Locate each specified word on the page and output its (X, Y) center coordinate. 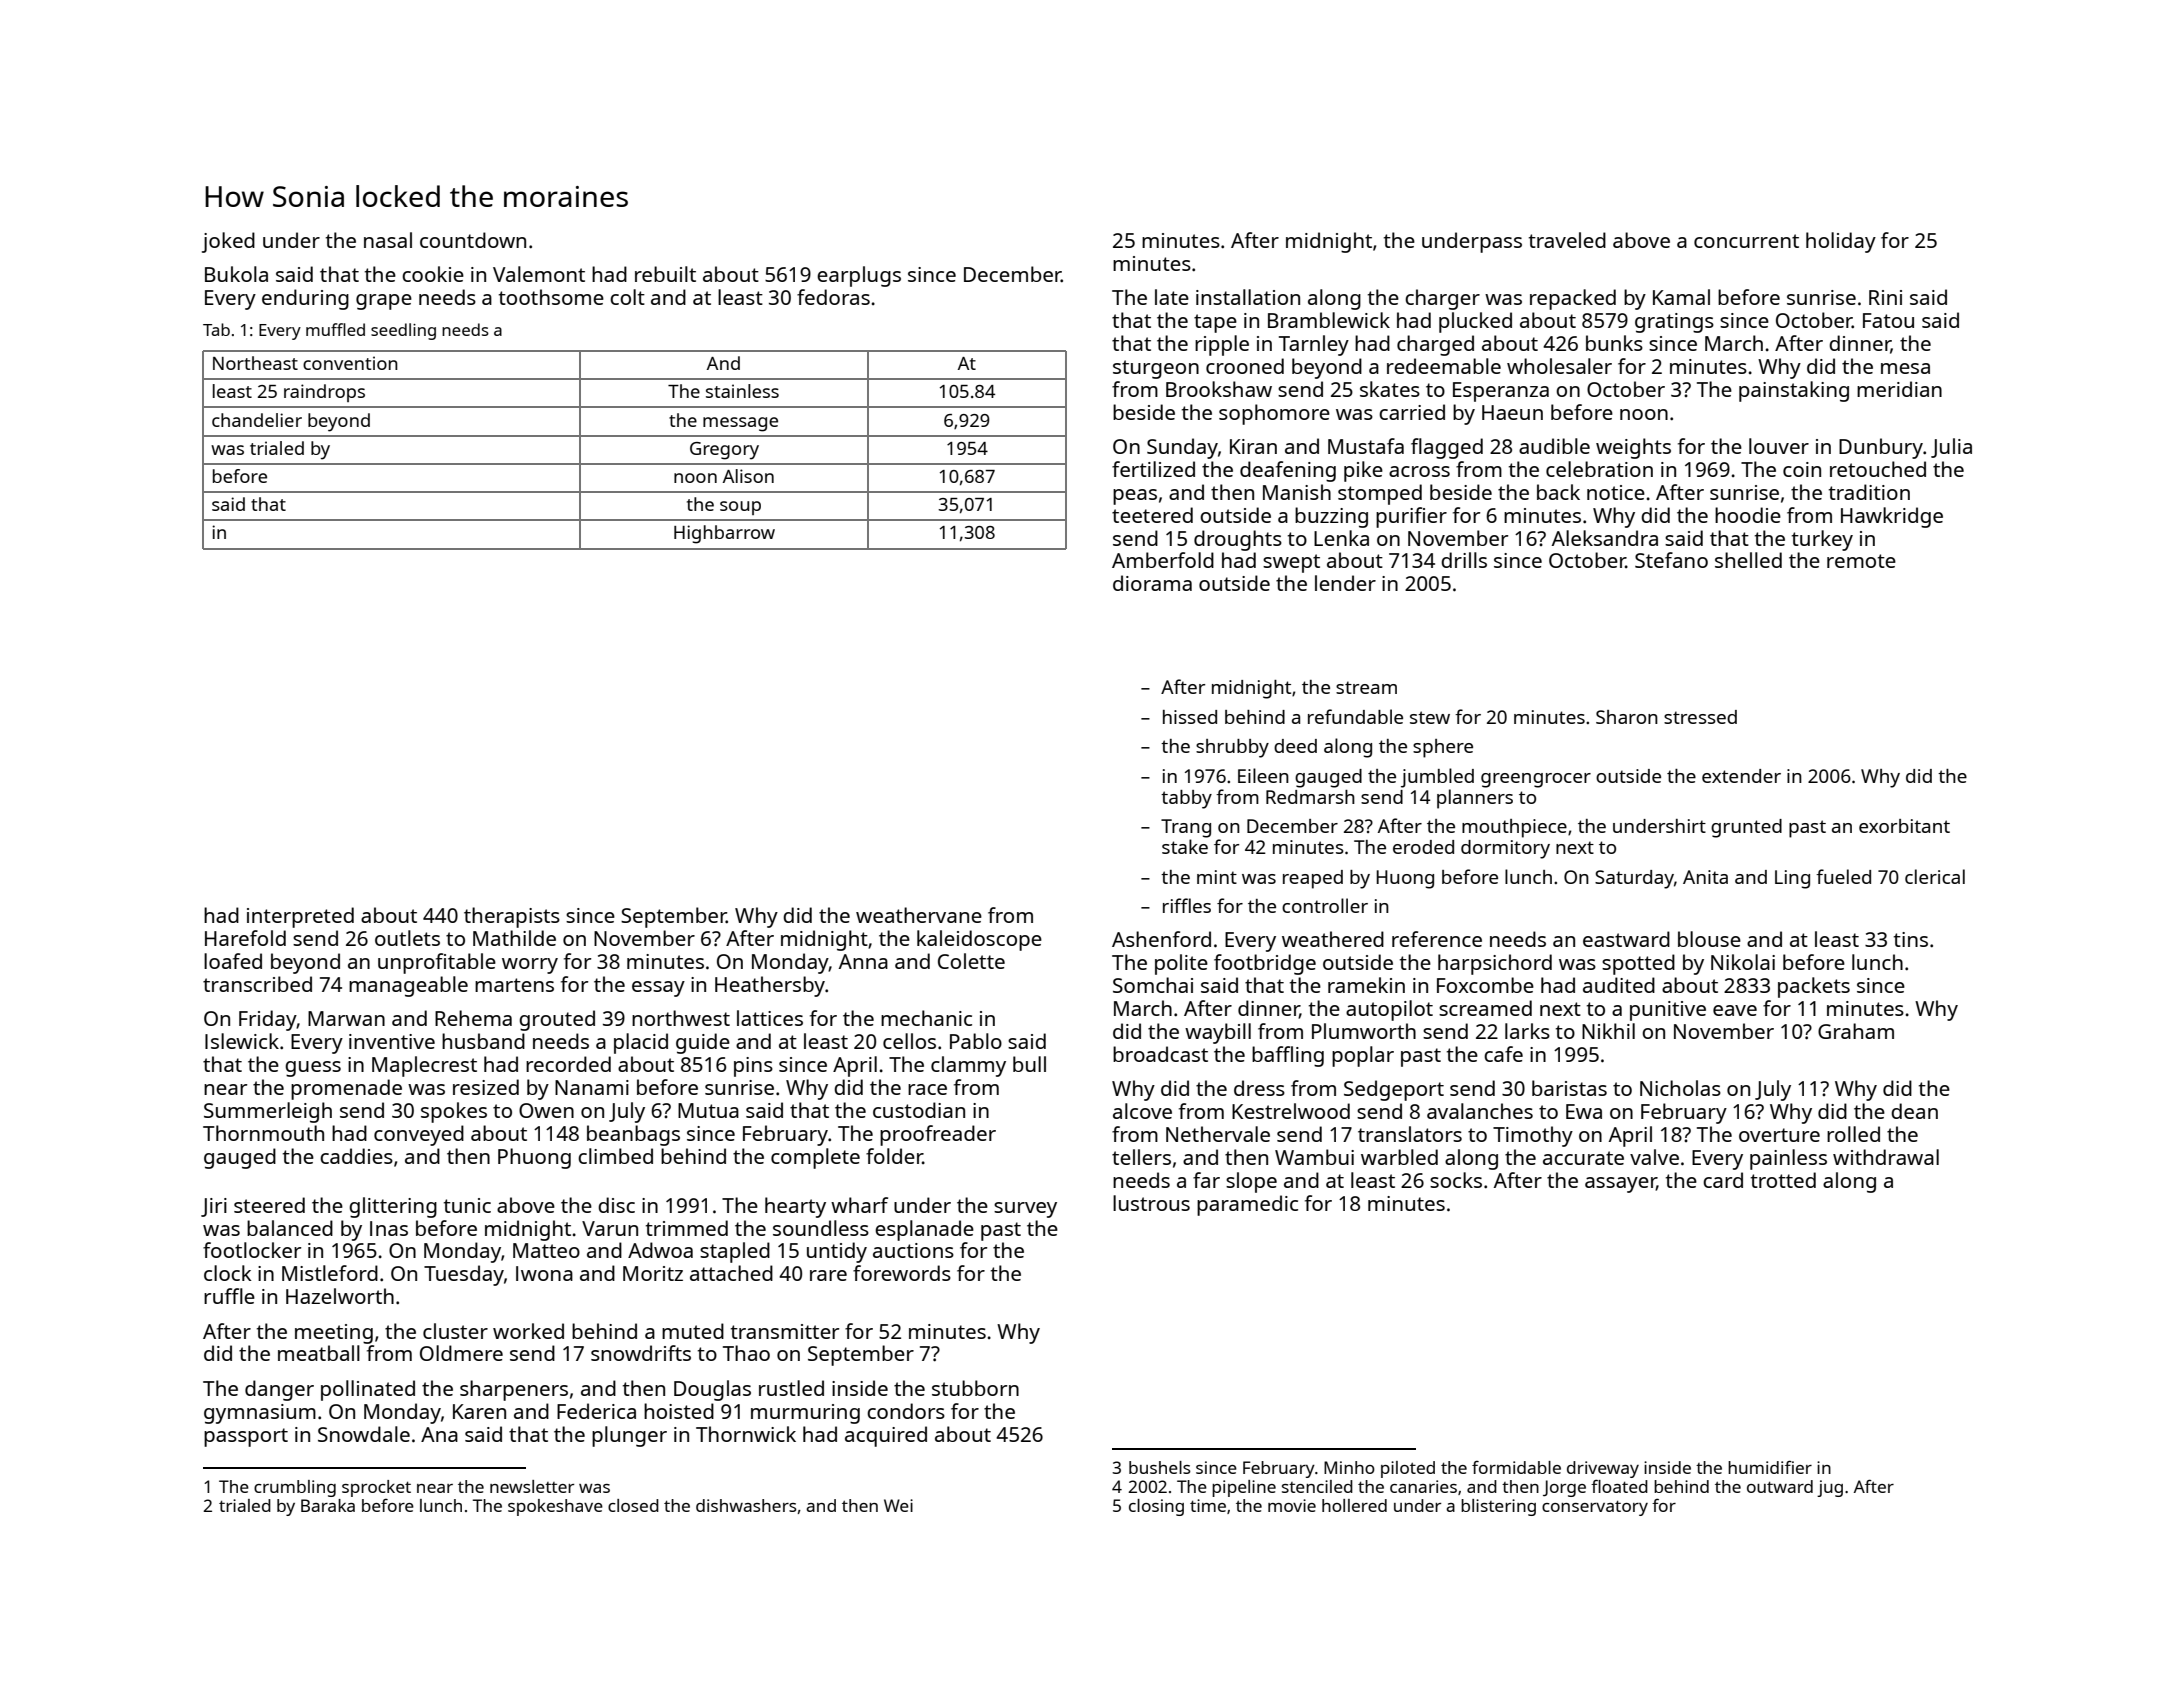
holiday (1841, 242)
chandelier (257, 420)
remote (1861, 561)
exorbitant (1904, 826)
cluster (455, 1331)
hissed (1190, 717)
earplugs (859, 276)
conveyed (419, 1135)
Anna (863, 961)
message (740, 424)
